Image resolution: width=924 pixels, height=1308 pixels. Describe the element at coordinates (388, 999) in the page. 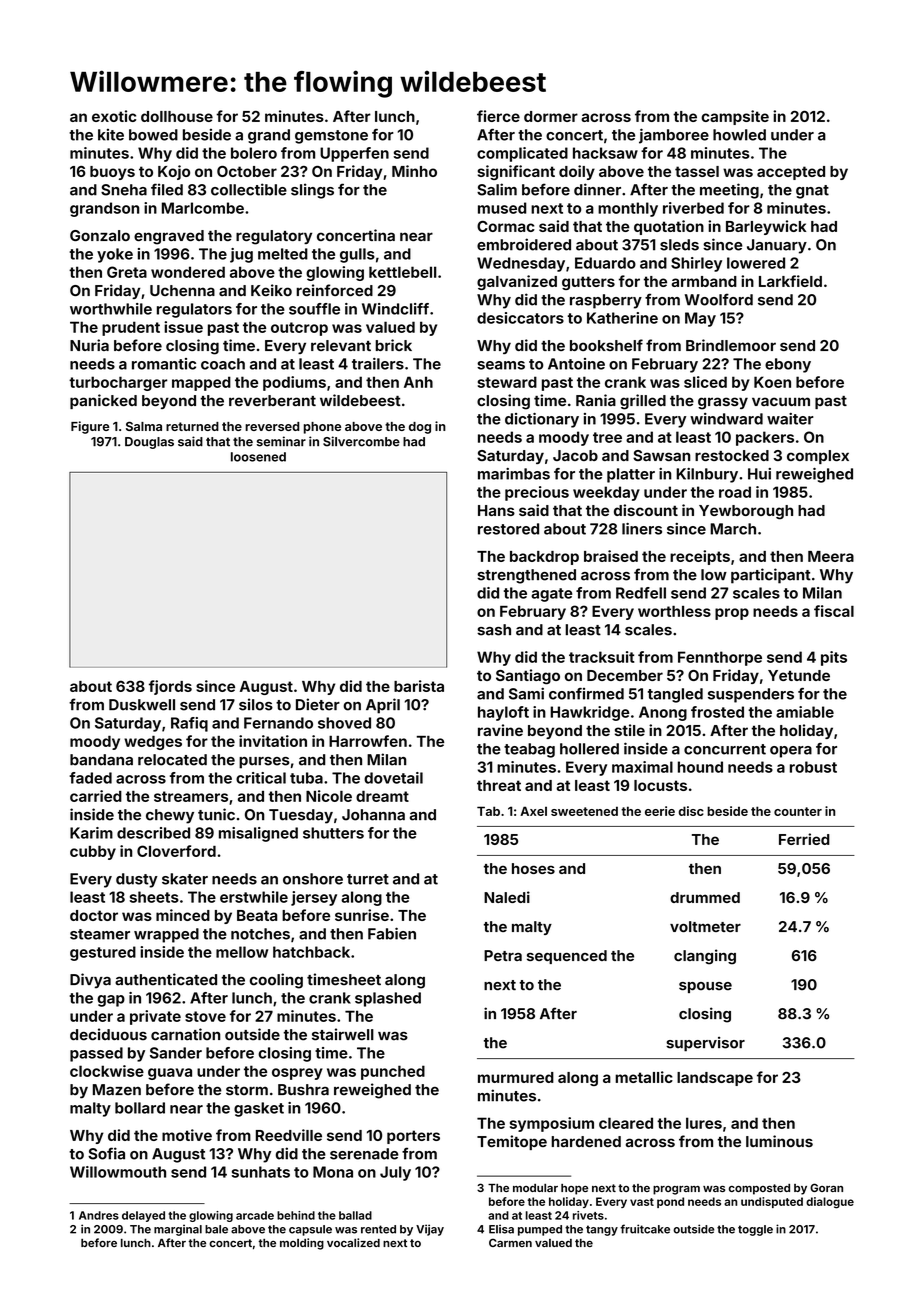

I see `splashed` at that location.
